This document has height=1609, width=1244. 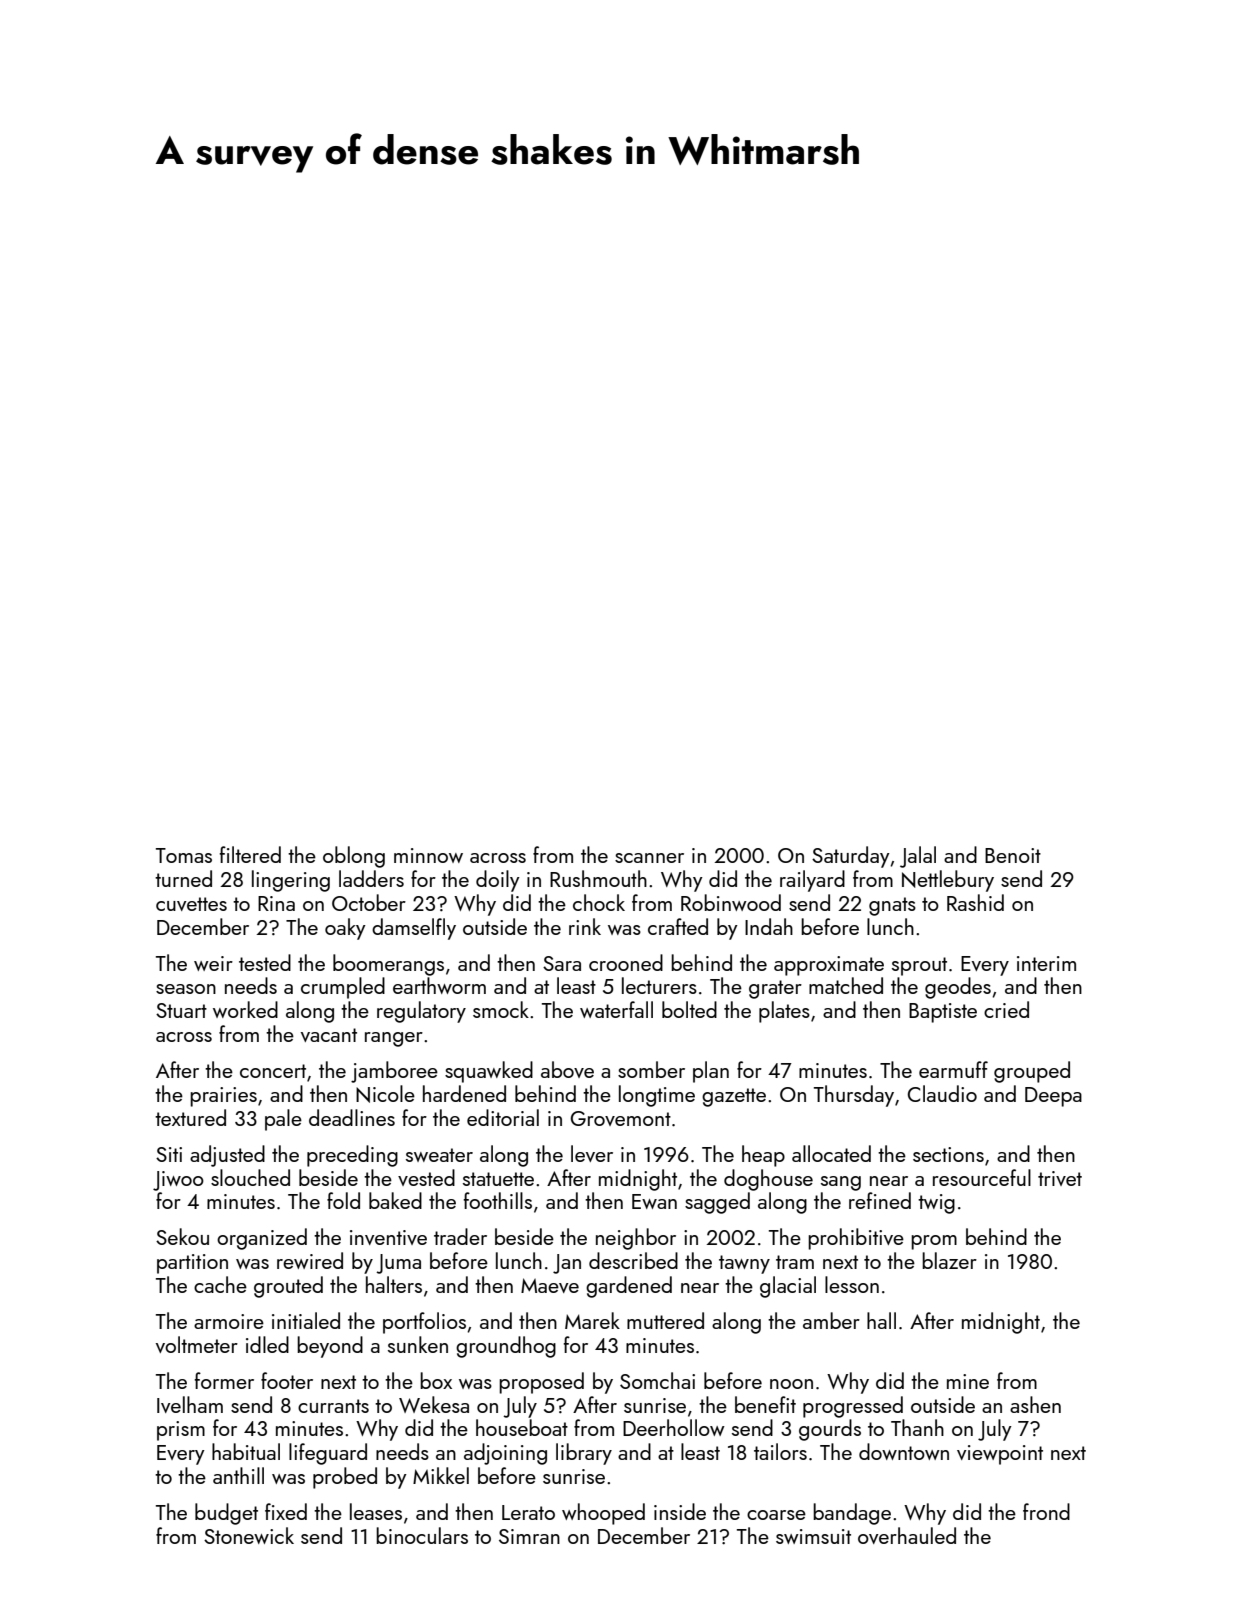 What do you see at coordinates (283, 1120) in the document?
I see `pale` at bounding box center [283, 1120].
